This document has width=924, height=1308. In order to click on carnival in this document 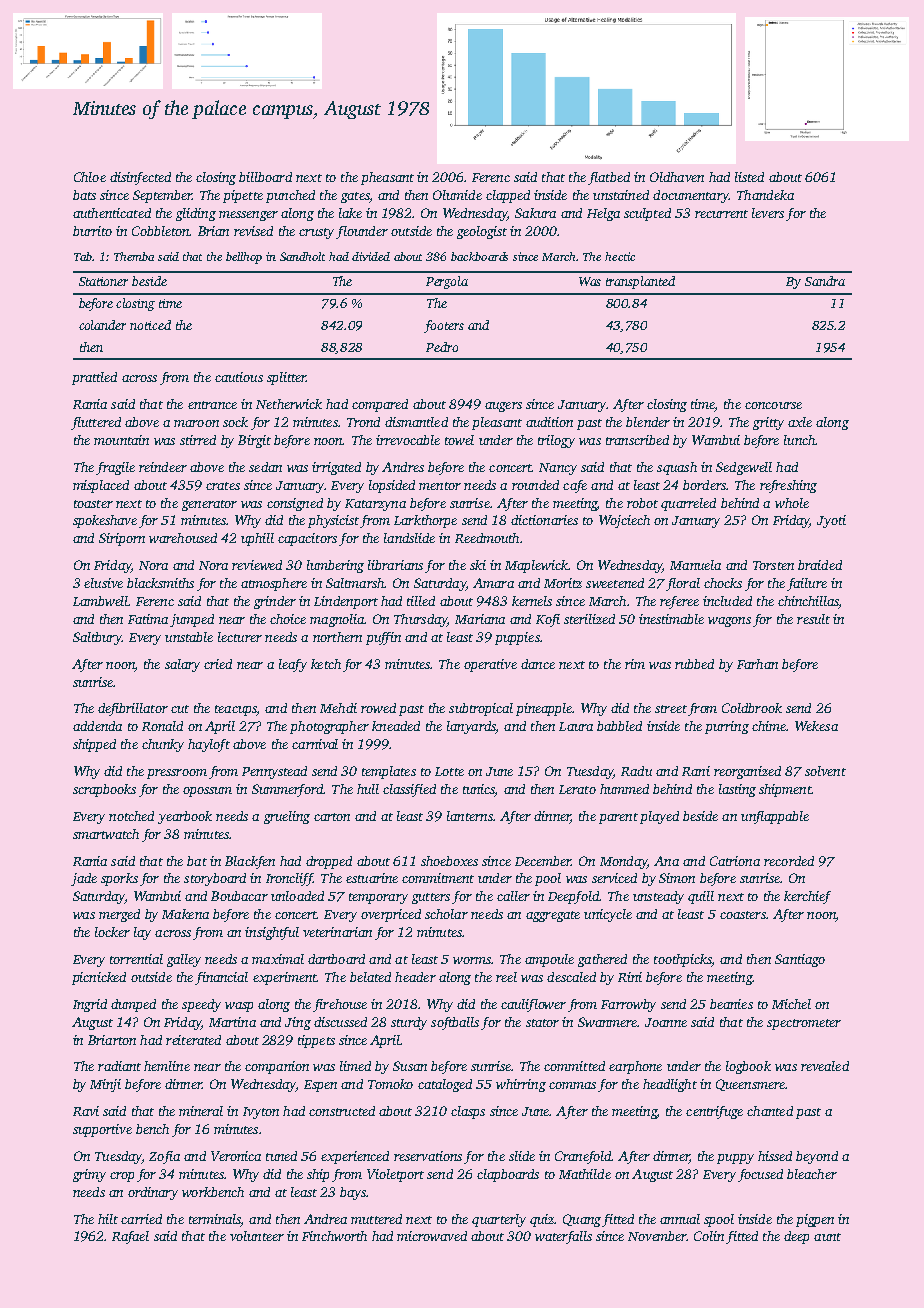, I will do `click(315, 744)`.
